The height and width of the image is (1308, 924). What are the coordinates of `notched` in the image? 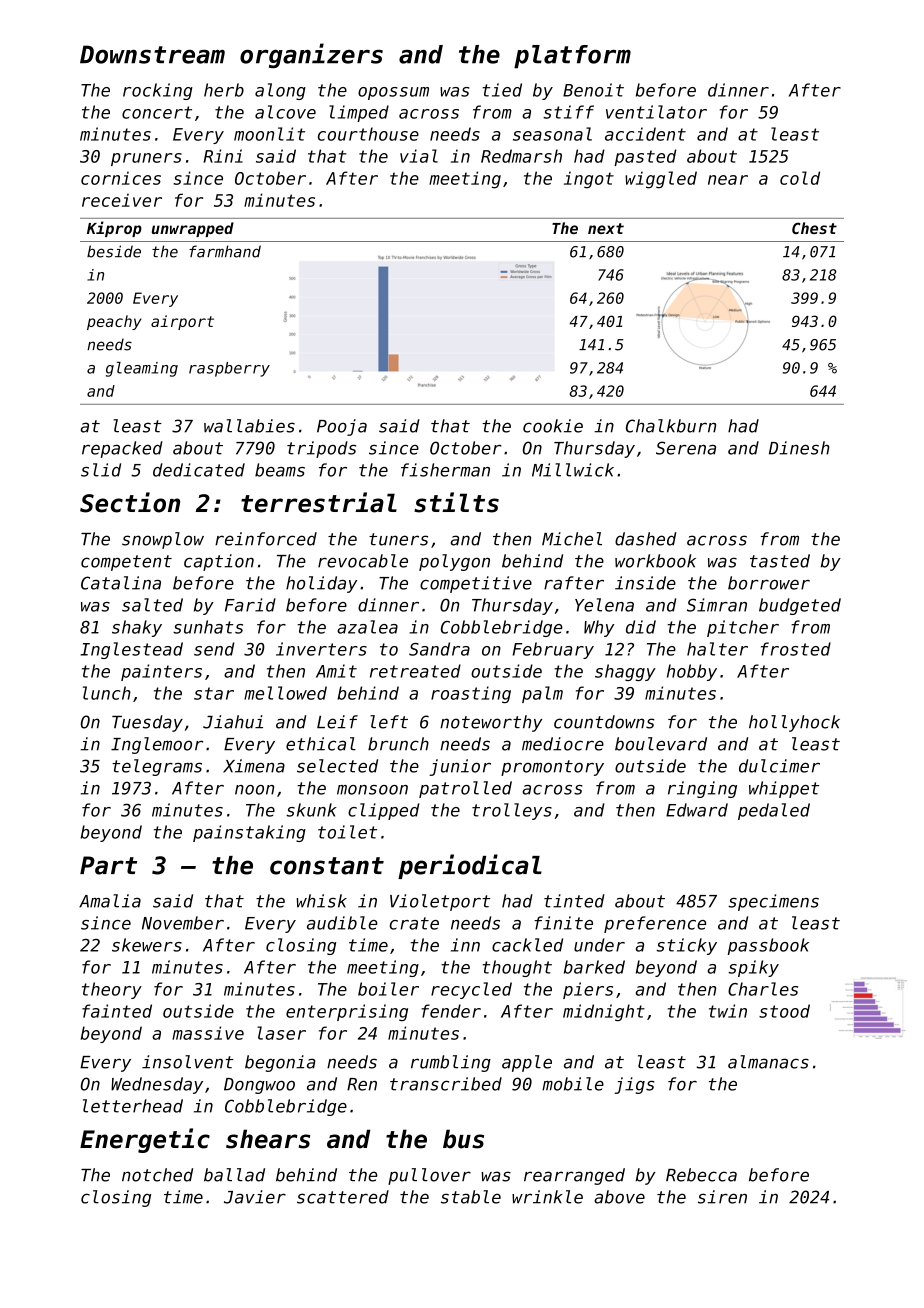 It's located at (157, 1175).
